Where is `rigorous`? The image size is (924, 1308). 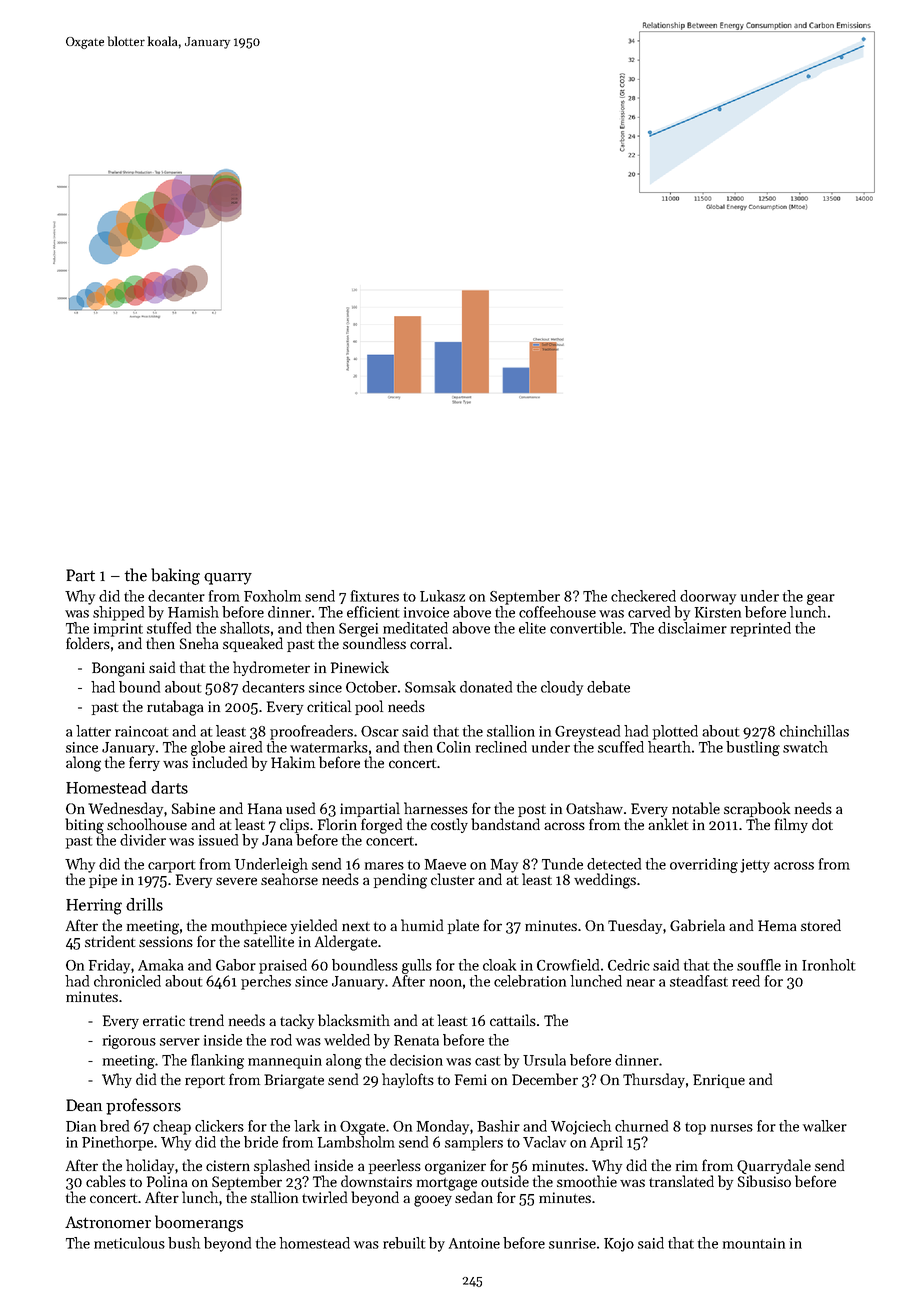 rigorous is located at coordinates (129, 1042).
